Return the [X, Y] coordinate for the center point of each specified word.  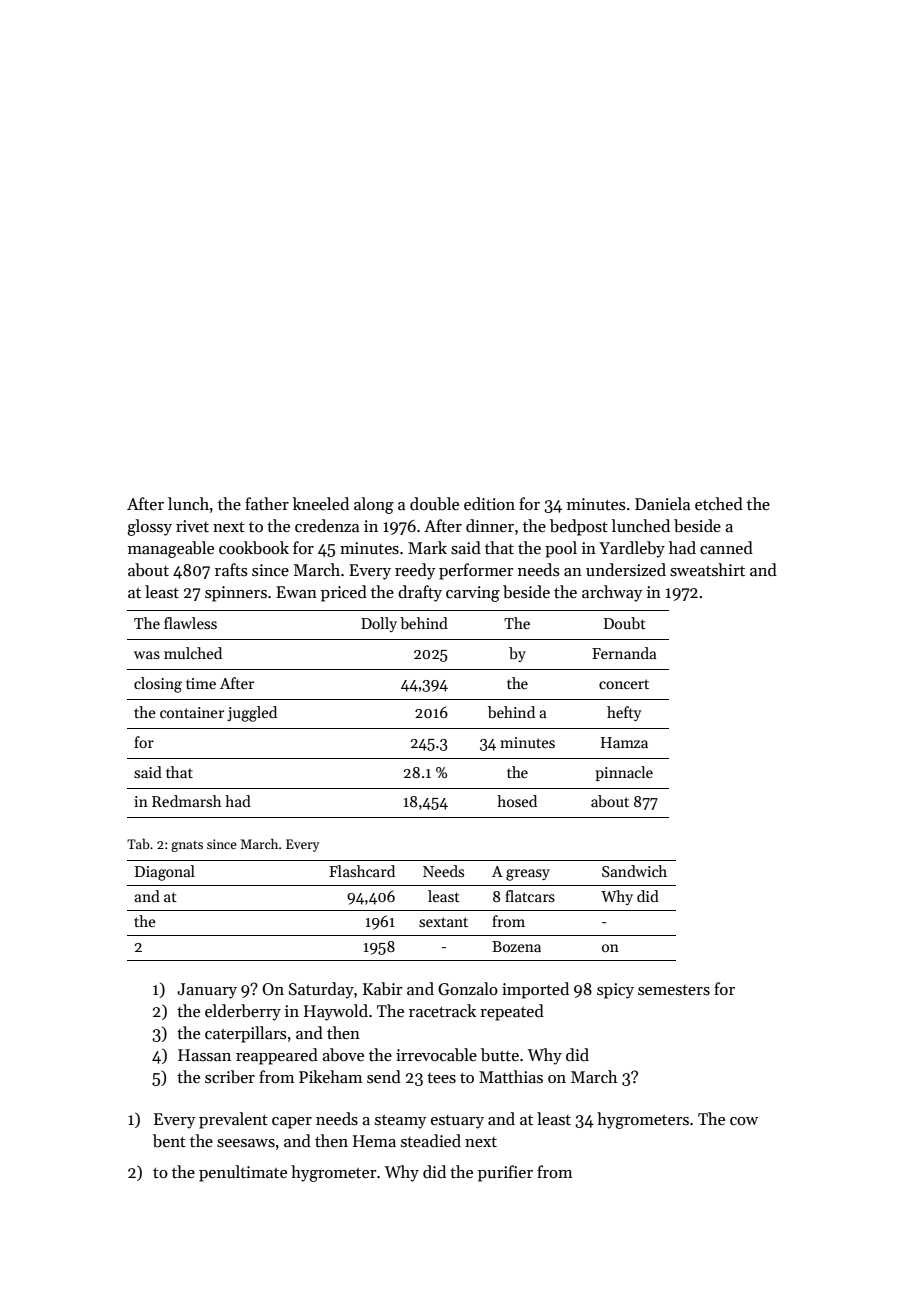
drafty [420, 593]
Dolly [379, 624]
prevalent [233, 1120]
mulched [193, 653]
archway [612, 593]
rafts [231, 570]
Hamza [624, 742]
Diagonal [165, 873]
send [384, 1077]
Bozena [516, 946]
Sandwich [634, 871]
